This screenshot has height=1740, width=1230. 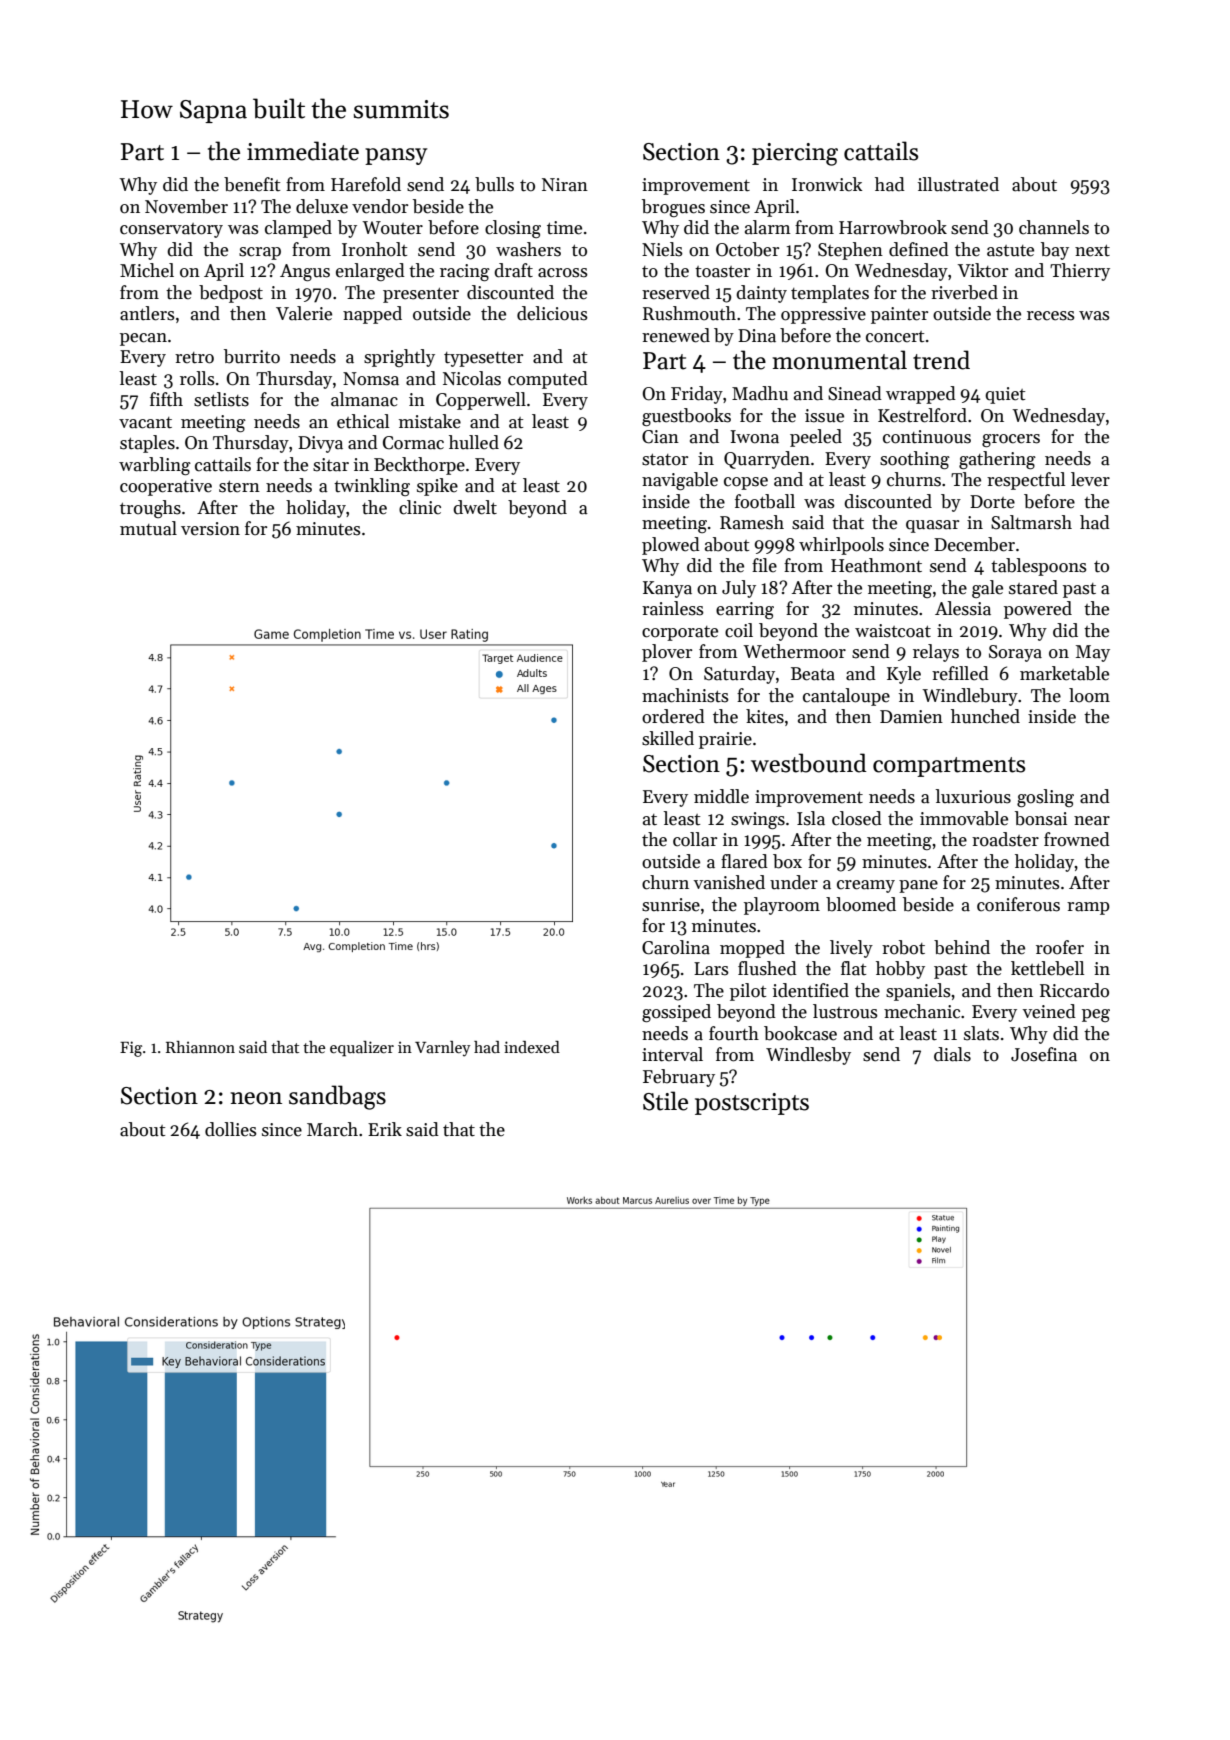 I want to click on stern, so click(x=239, y=487).
